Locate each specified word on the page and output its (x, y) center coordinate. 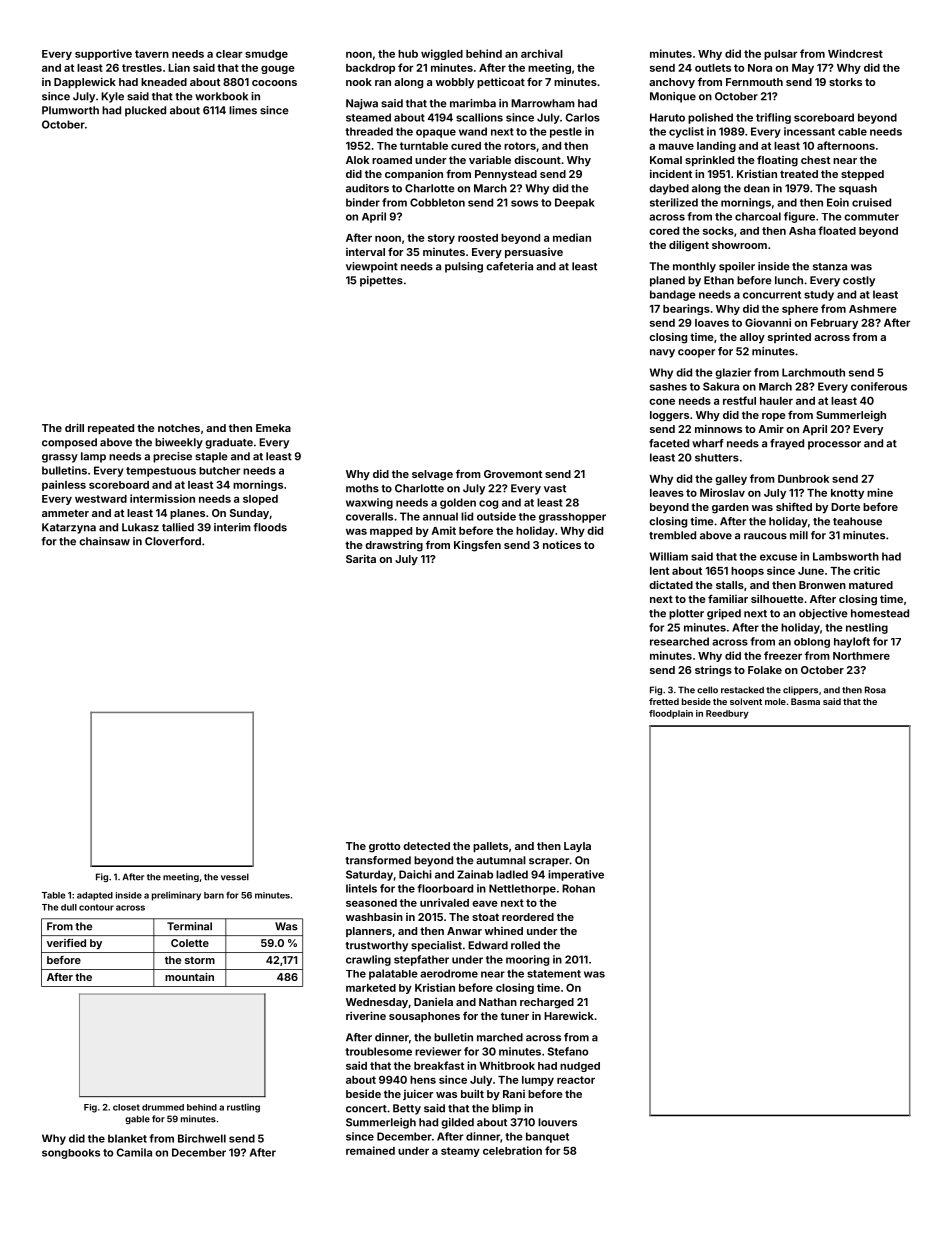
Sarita (361, 558)
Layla (577, 847)
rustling (243, 1108)
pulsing (464, 267)
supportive (103, 54)
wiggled (442, 54)
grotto (384, 847)
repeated (111, 429)
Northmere (861, 656)
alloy (752, 338)
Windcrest (855, 53)
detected (426, 846)
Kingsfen (477, 546)
